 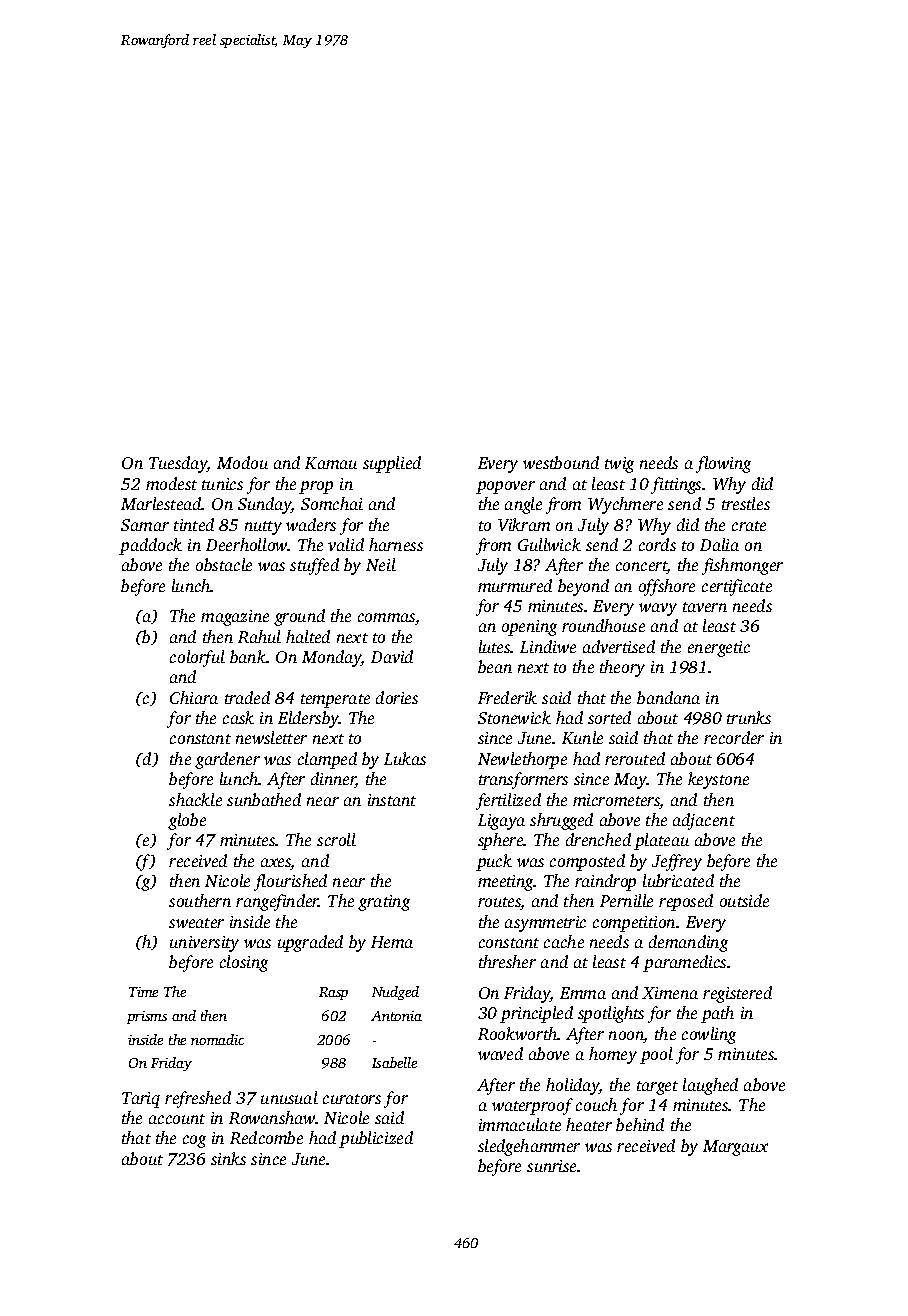 What do you see at coordinates (532, 1106) in the document?
I see `waterproof` at bounding box center [532, 1106].
